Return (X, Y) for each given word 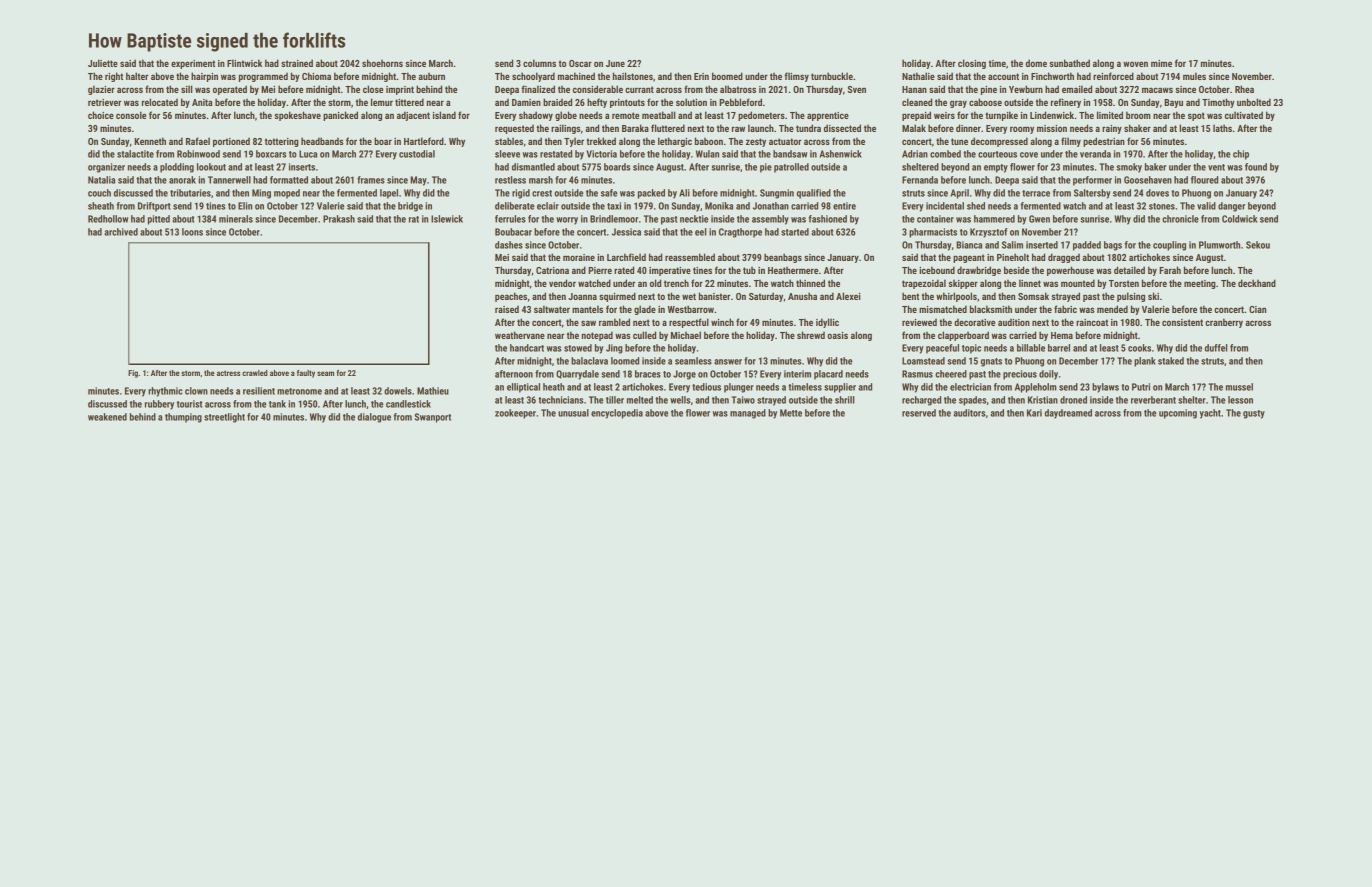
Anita (202, 102)
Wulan (707, 154)
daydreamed (1068, 414)
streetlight (224, 418)
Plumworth (1219, 245)
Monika (719, 206)
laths (1222, 128)
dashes (509, 245)
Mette (791, 413)
